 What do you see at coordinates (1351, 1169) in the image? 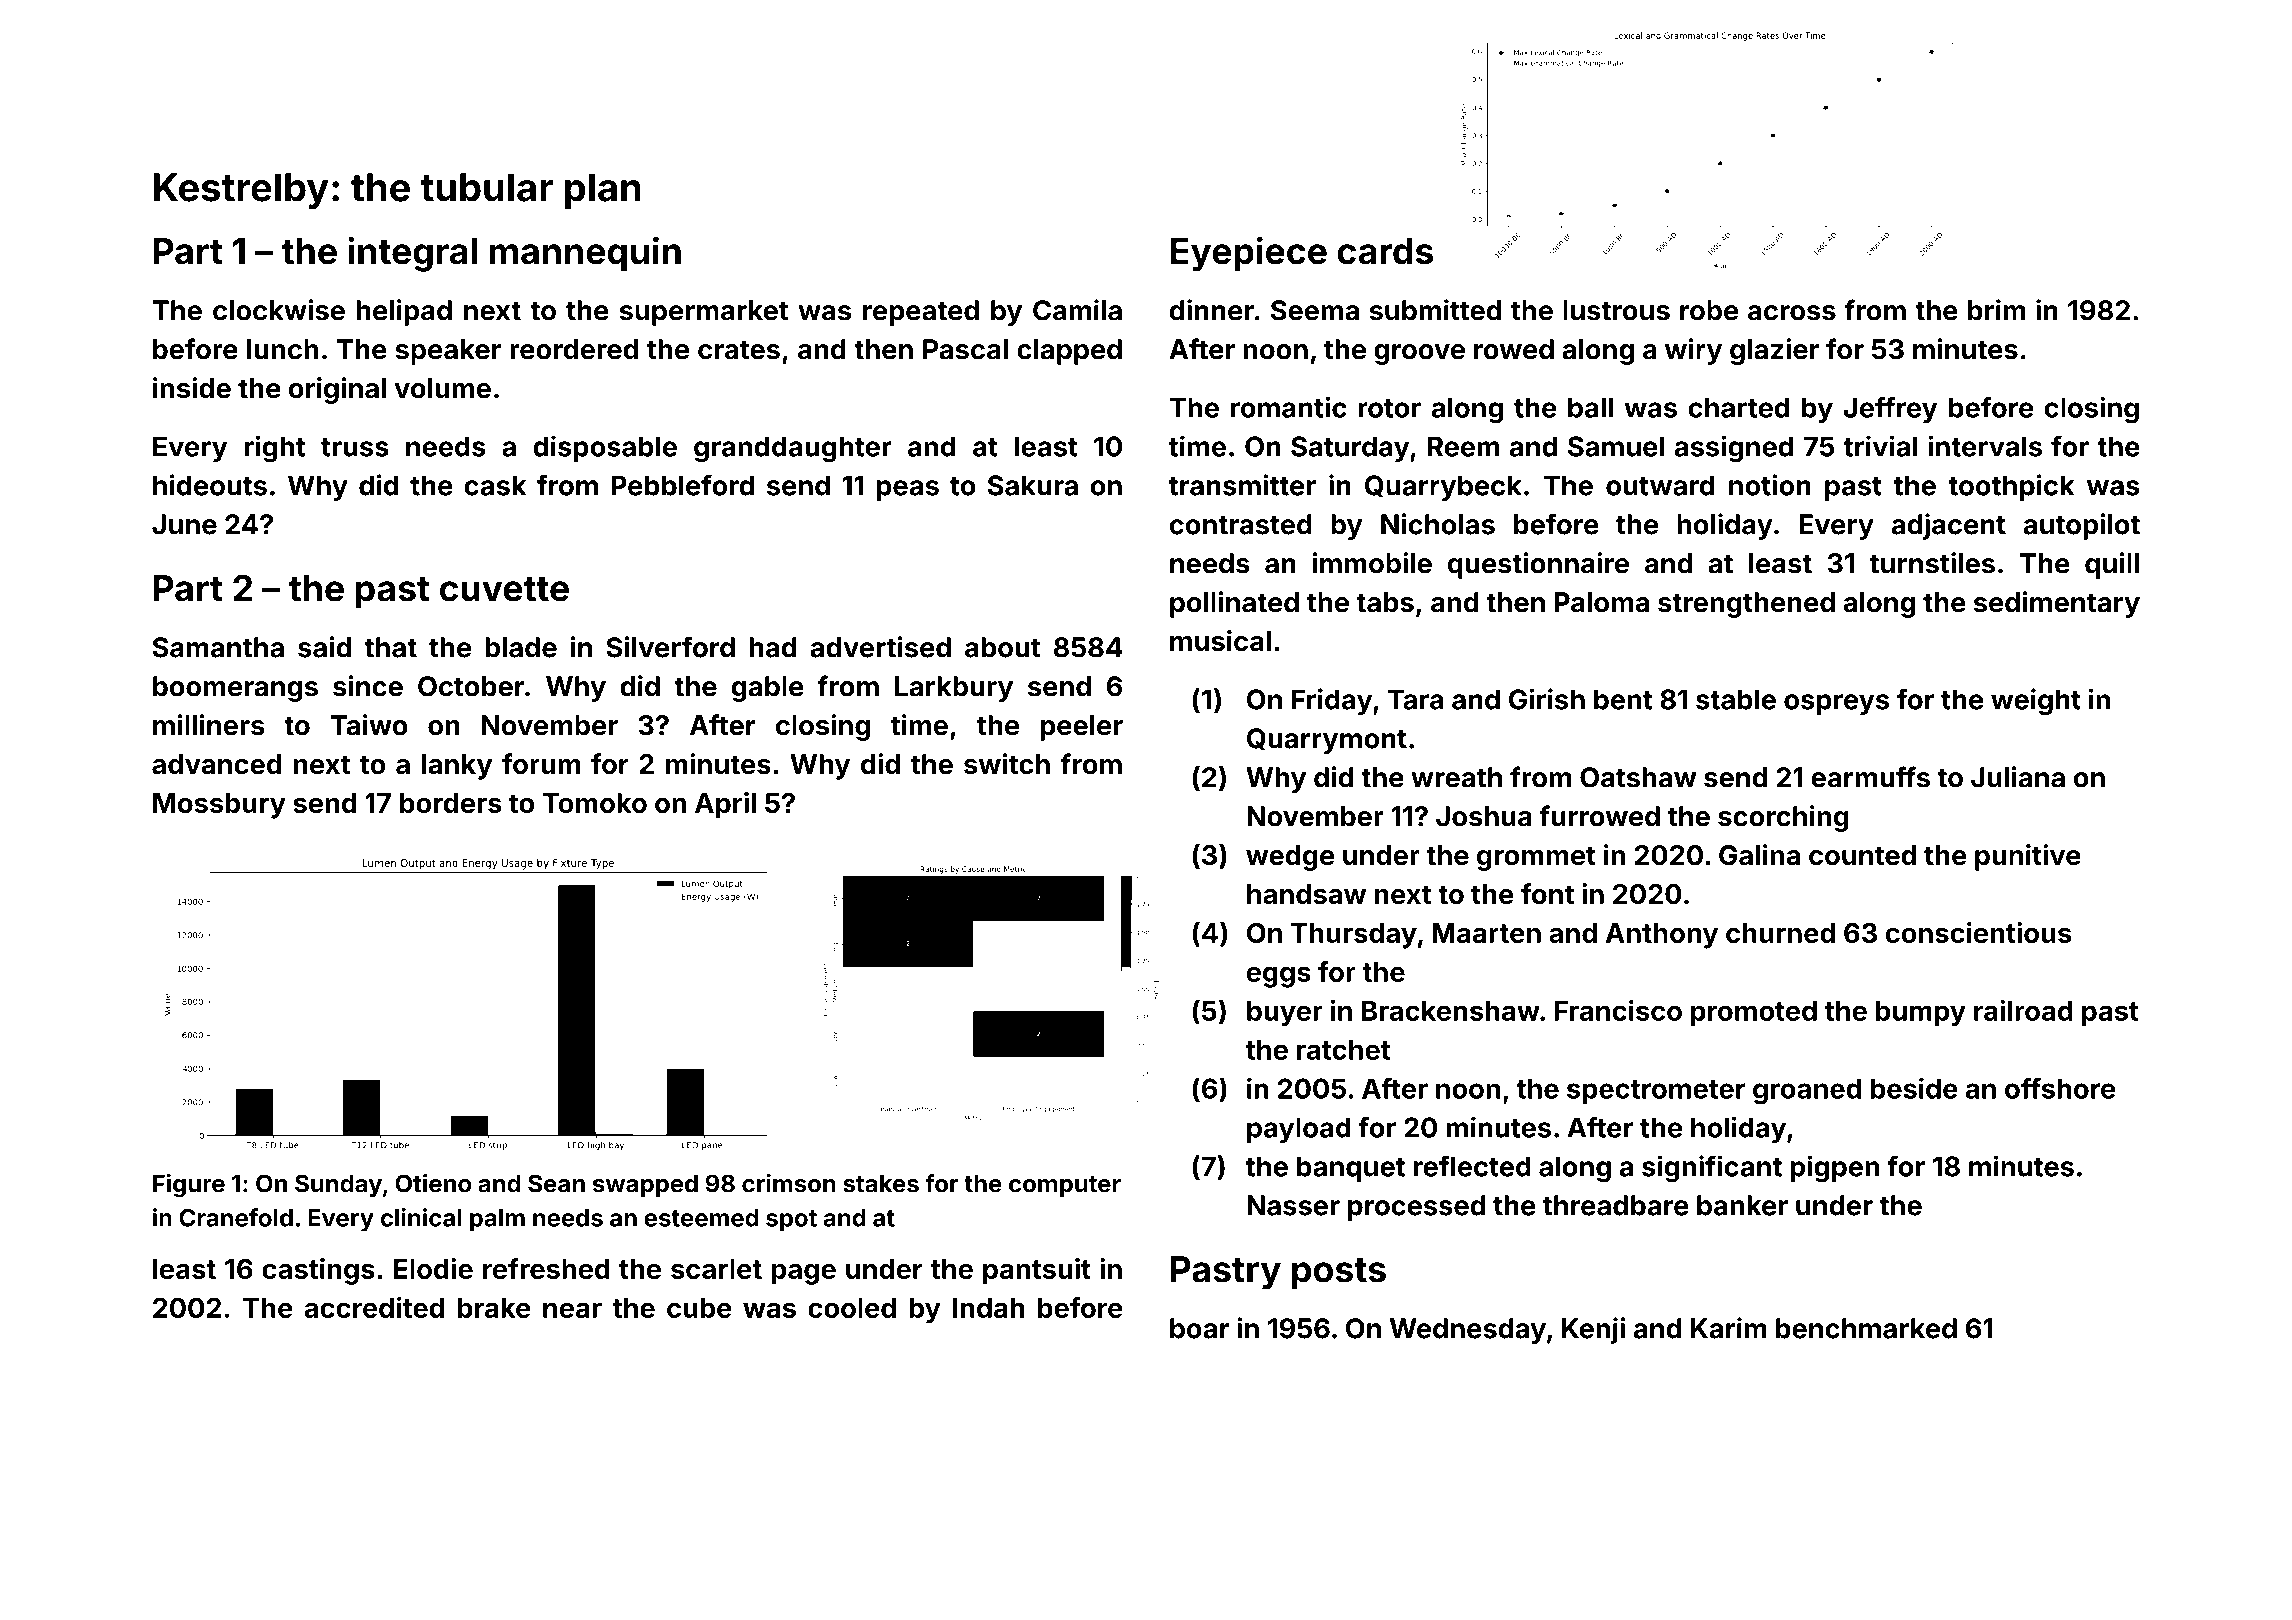
I see `banquet` at bounding box center [1351, 1169].
